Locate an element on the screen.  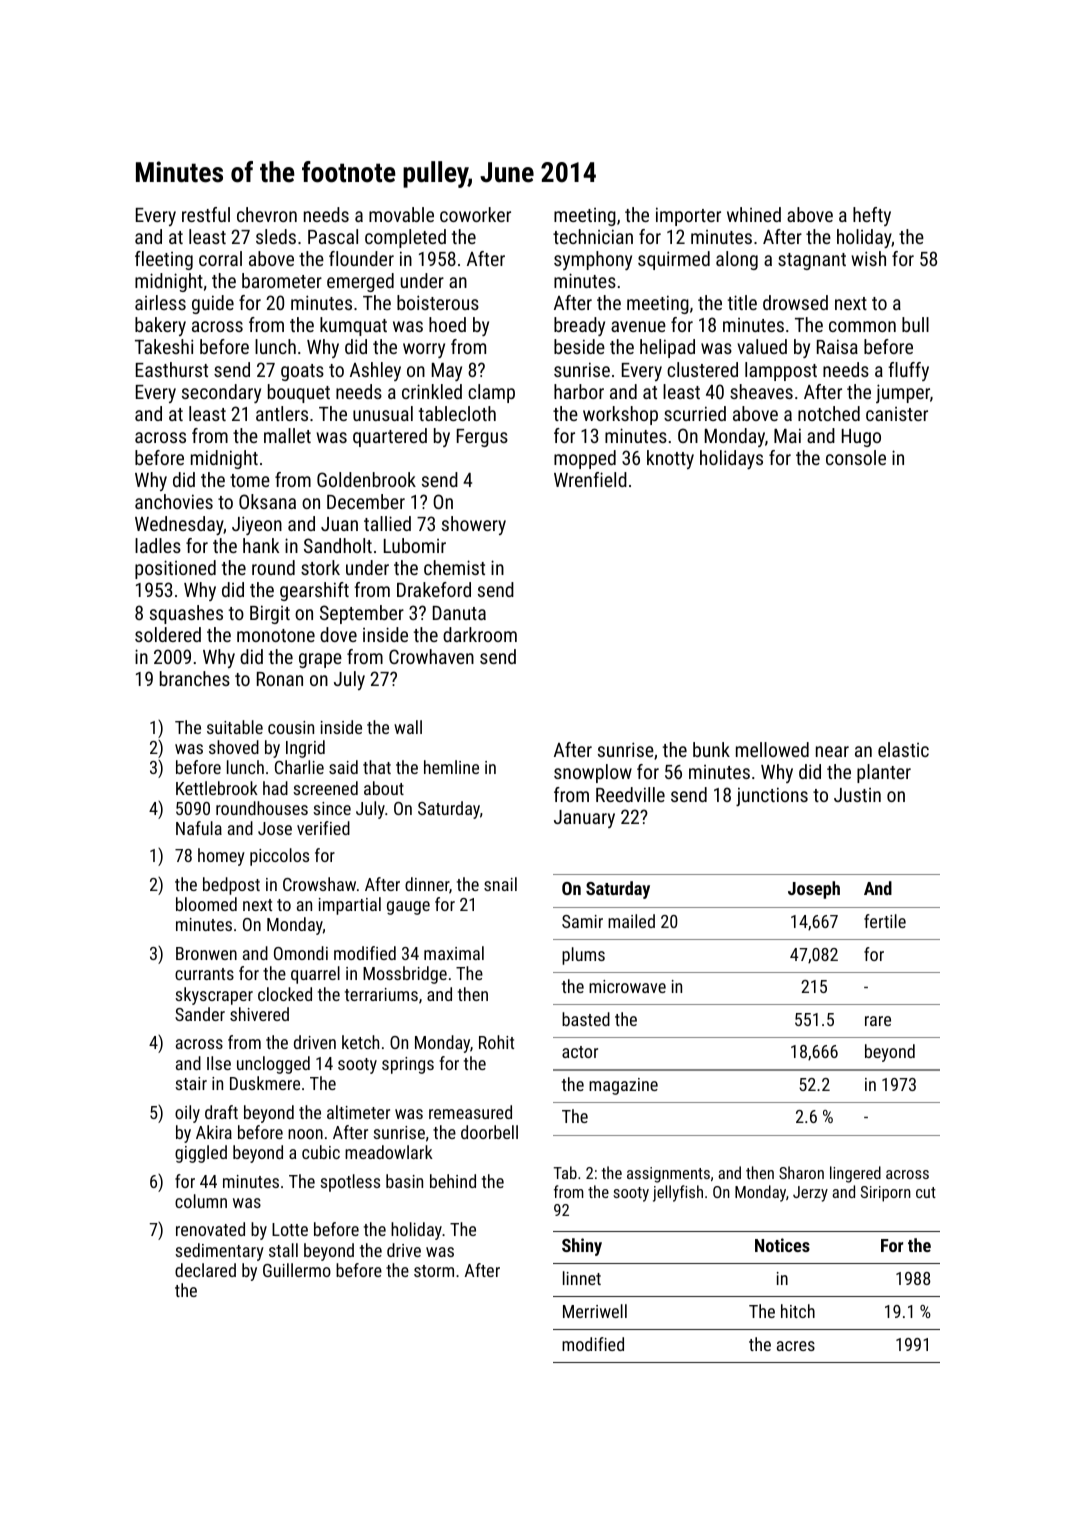
hefty is located at coordinates (872, 216).
